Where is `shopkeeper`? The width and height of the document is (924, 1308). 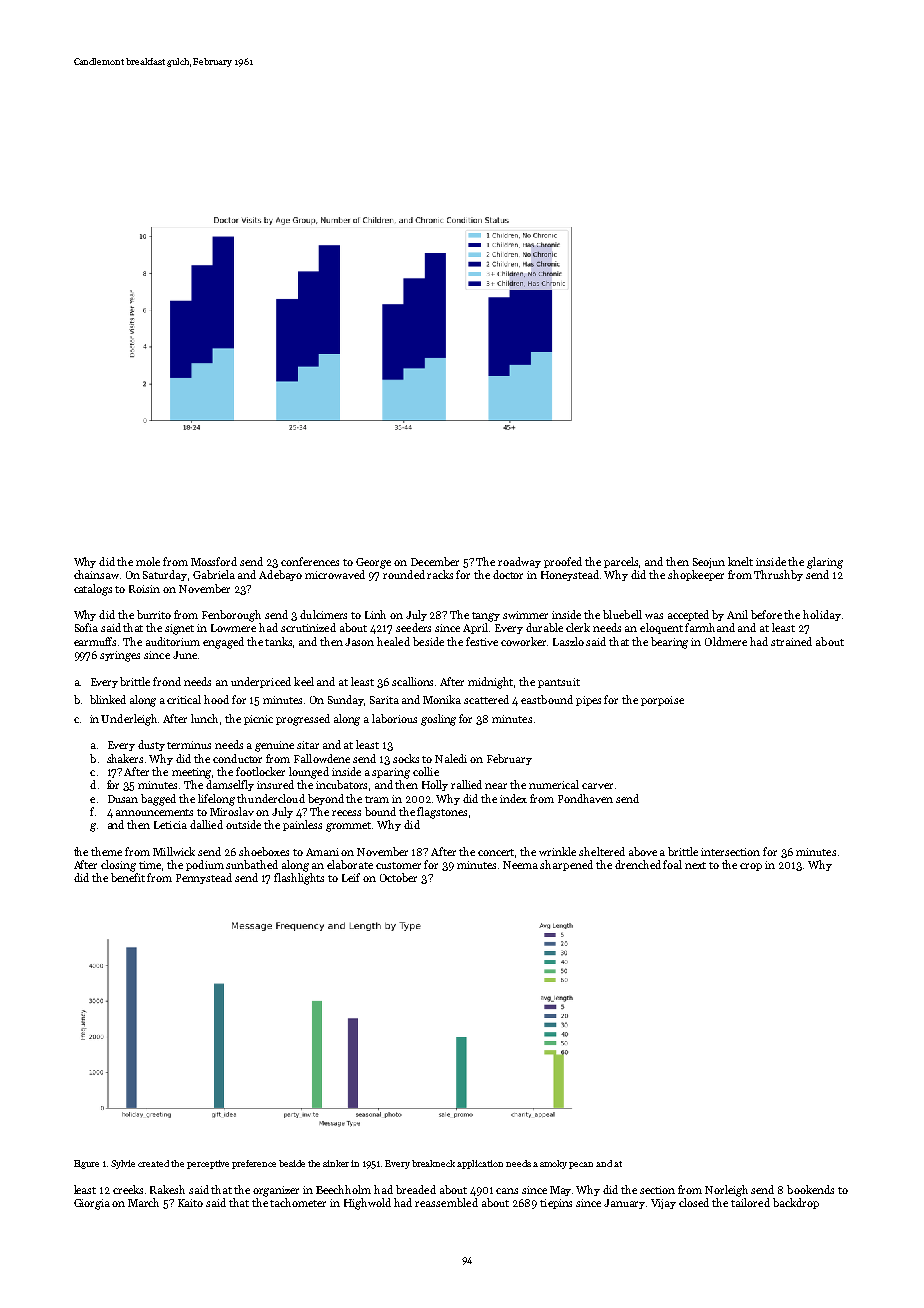 shopkeeper is located at coordinates (696, 575).
